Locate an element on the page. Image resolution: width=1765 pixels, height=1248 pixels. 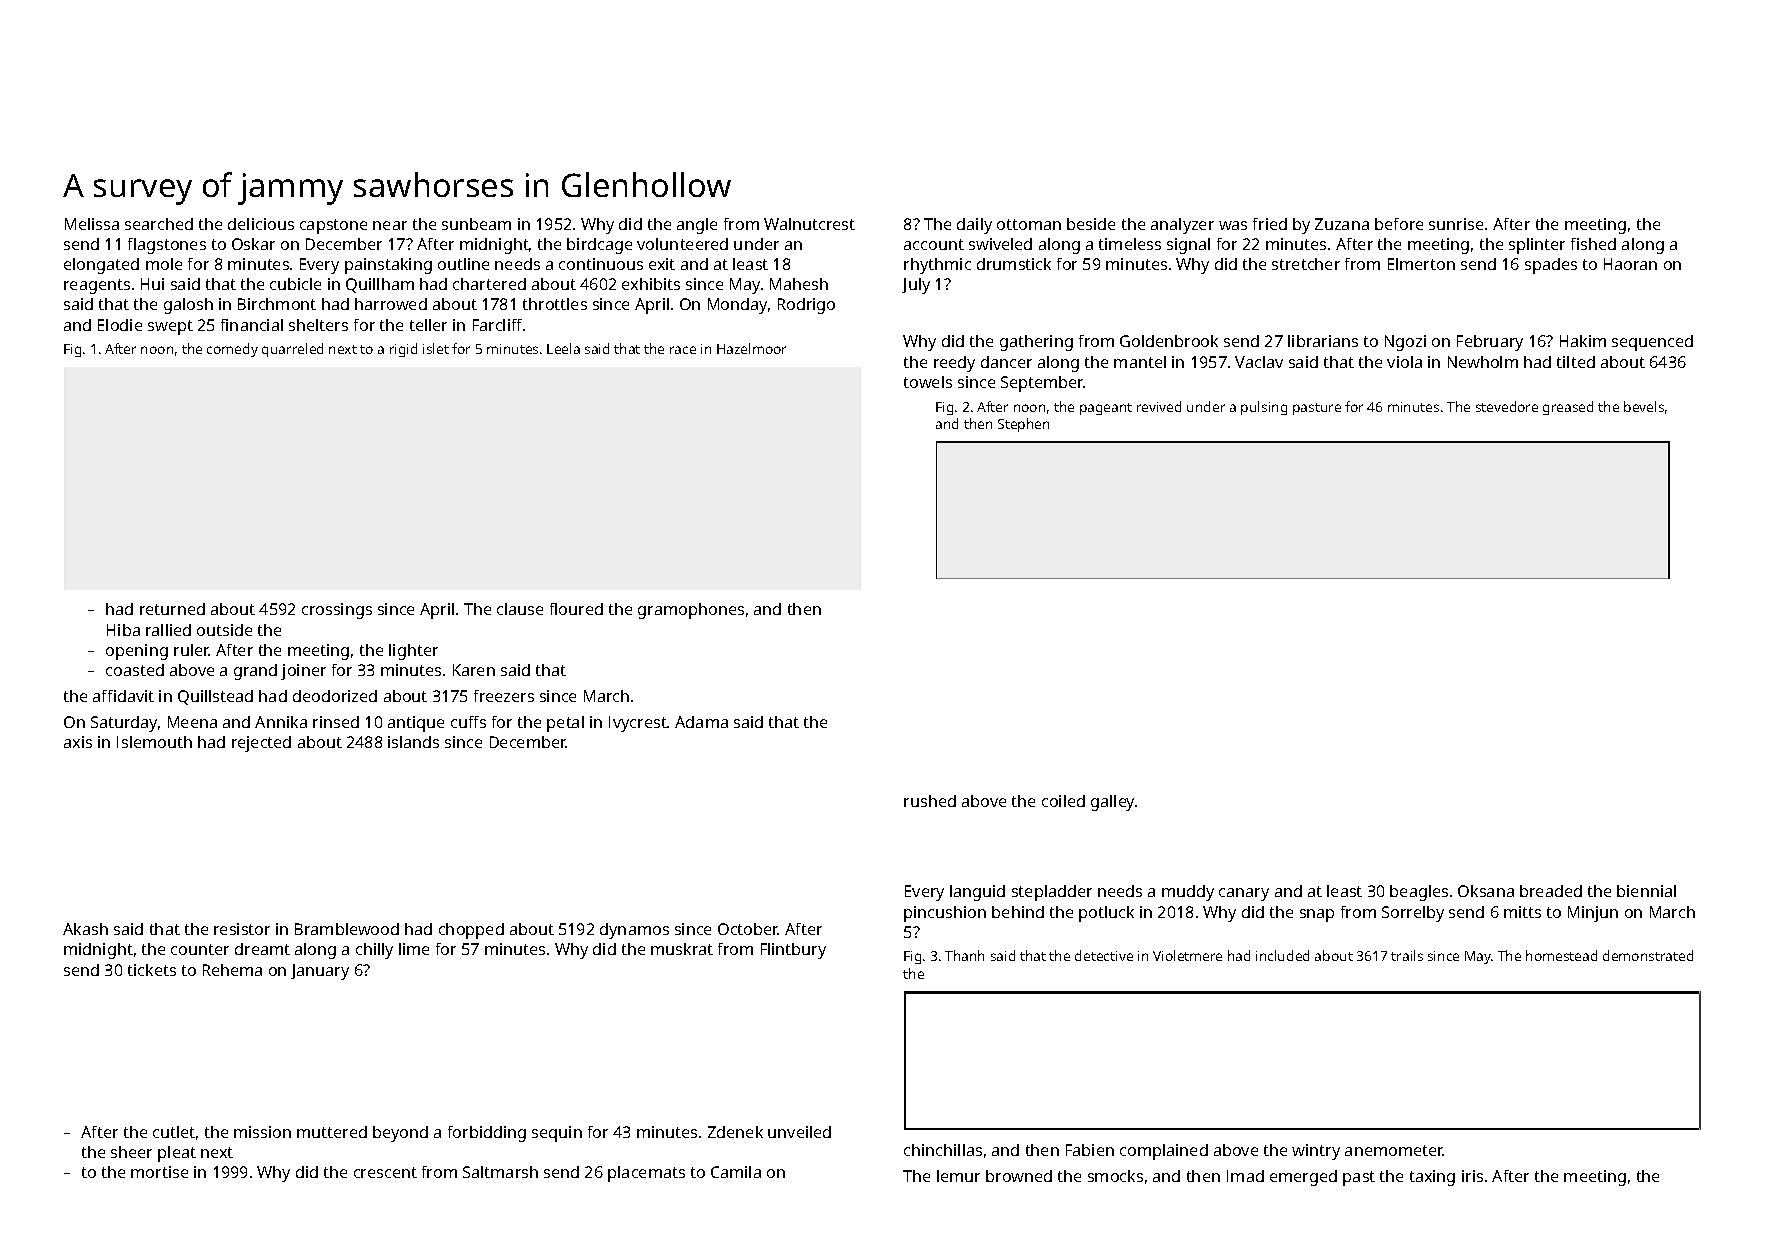
gramophones is located at coordinates (691, 611).
